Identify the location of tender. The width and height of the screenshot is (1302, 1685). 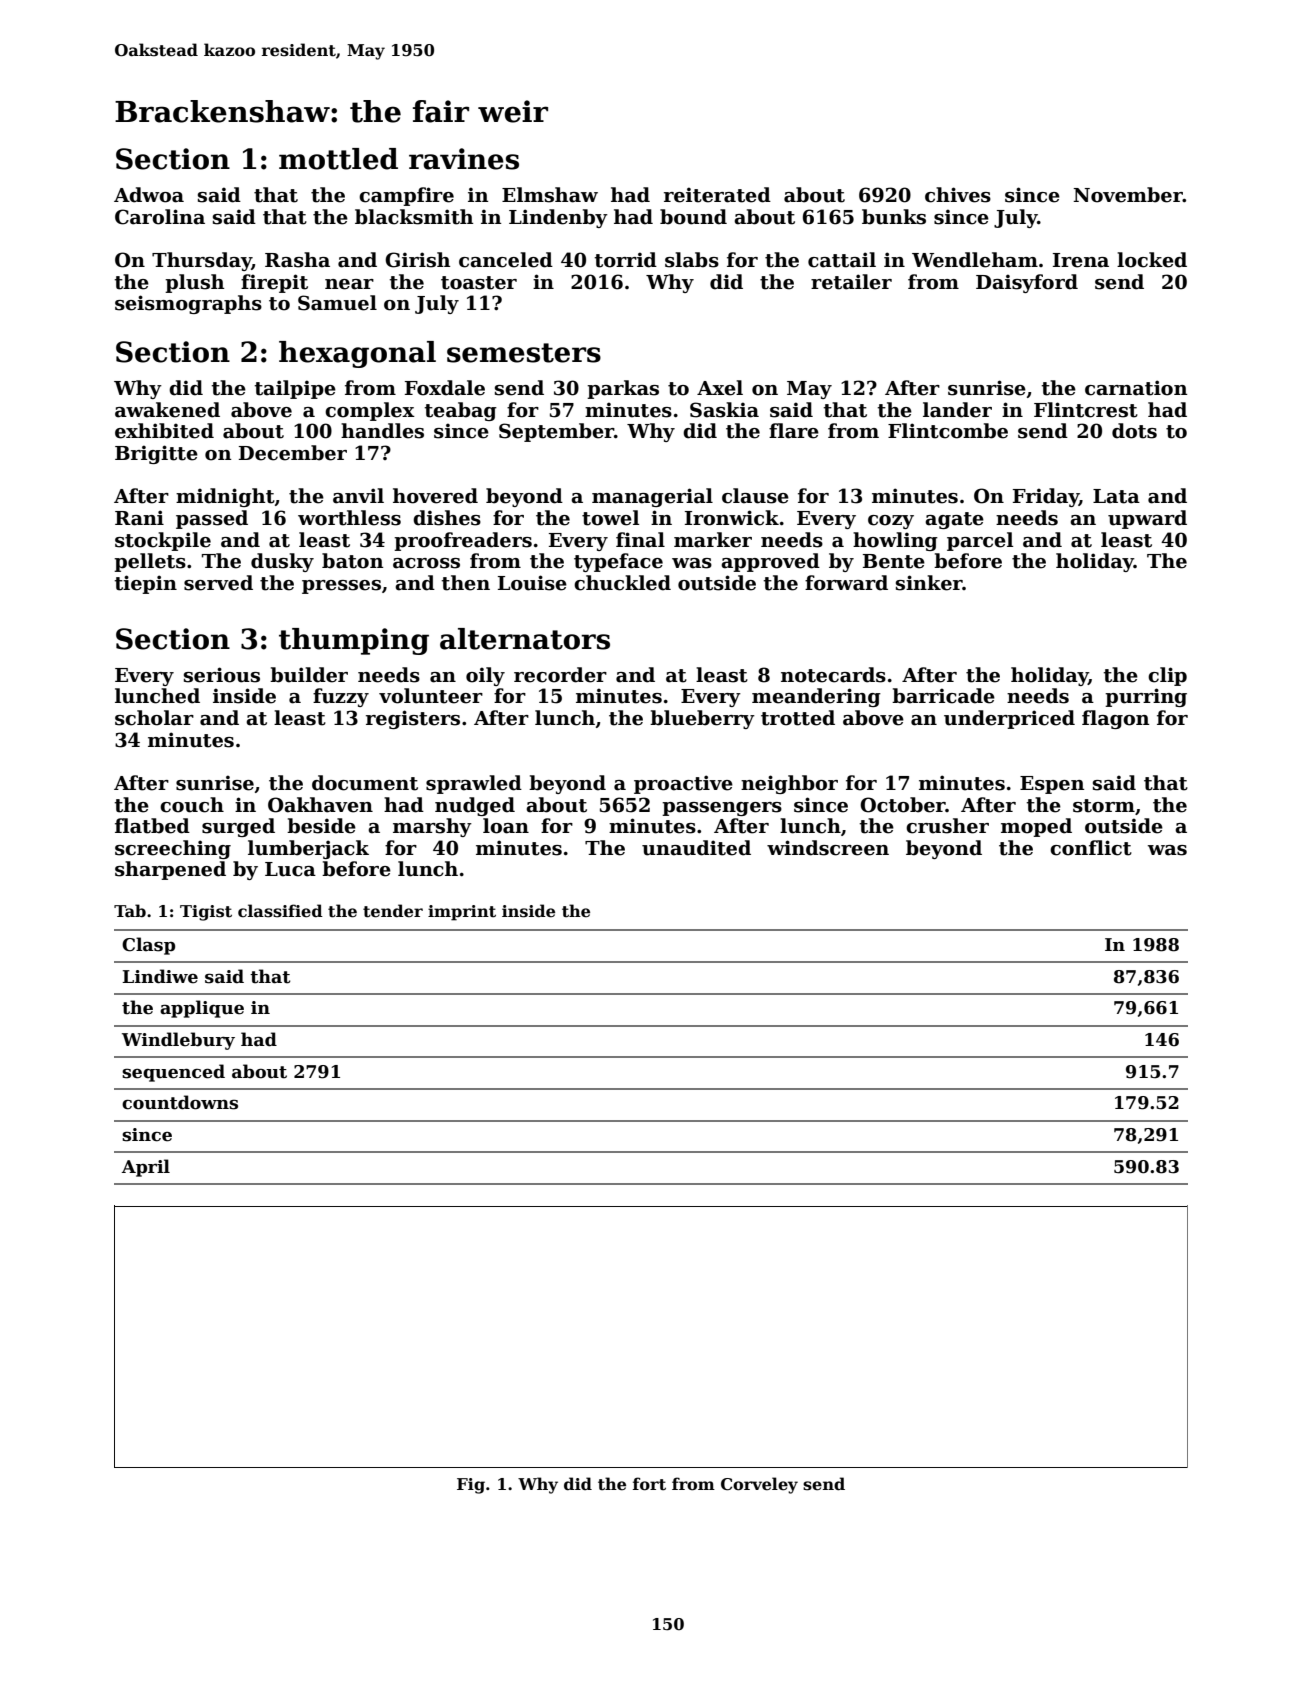
(393, 911).
